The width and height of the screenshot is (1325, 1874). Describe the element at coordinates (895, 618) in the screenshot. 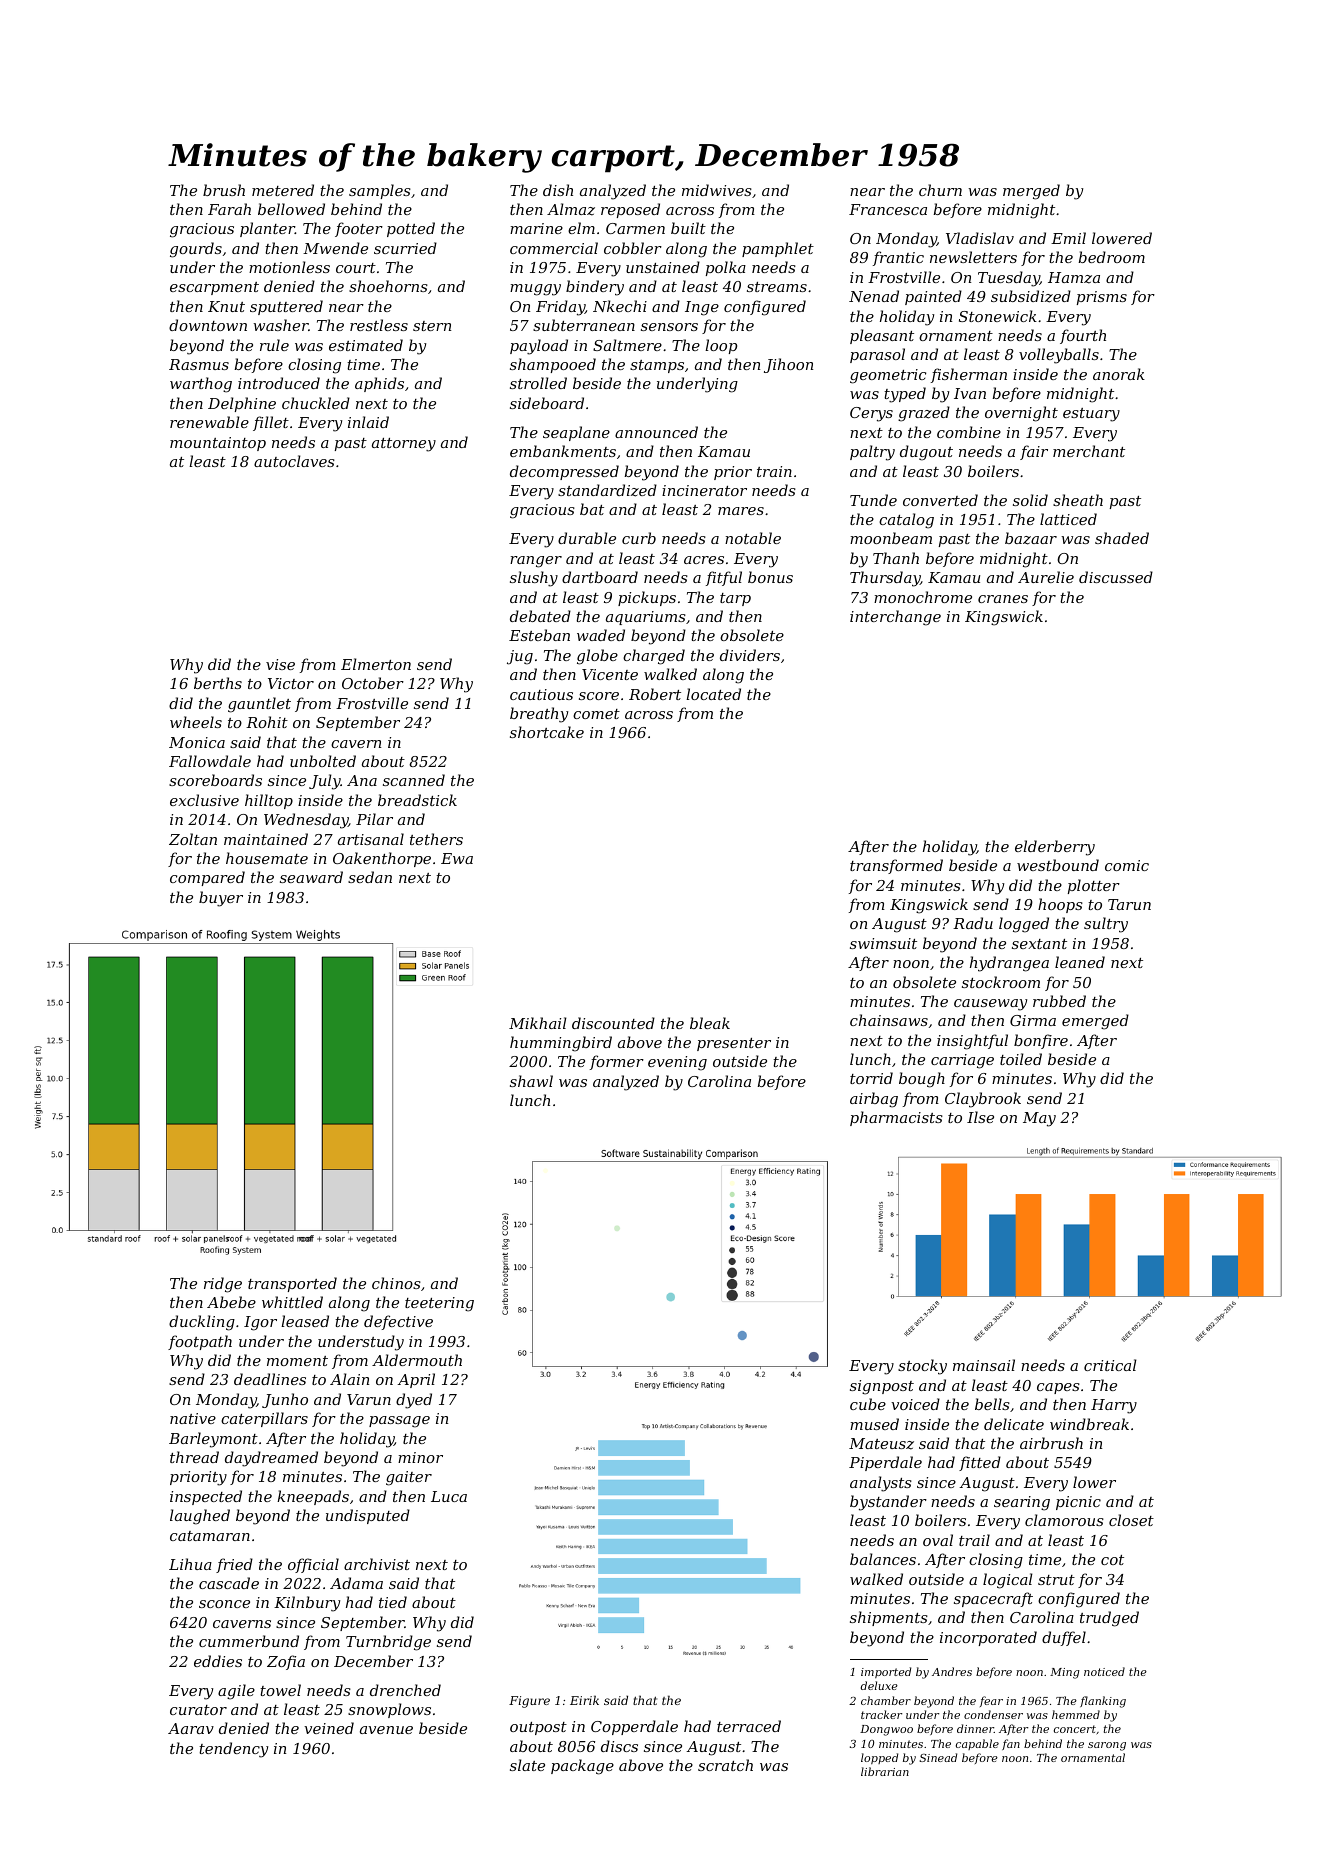

I see `interchange` at that location.
